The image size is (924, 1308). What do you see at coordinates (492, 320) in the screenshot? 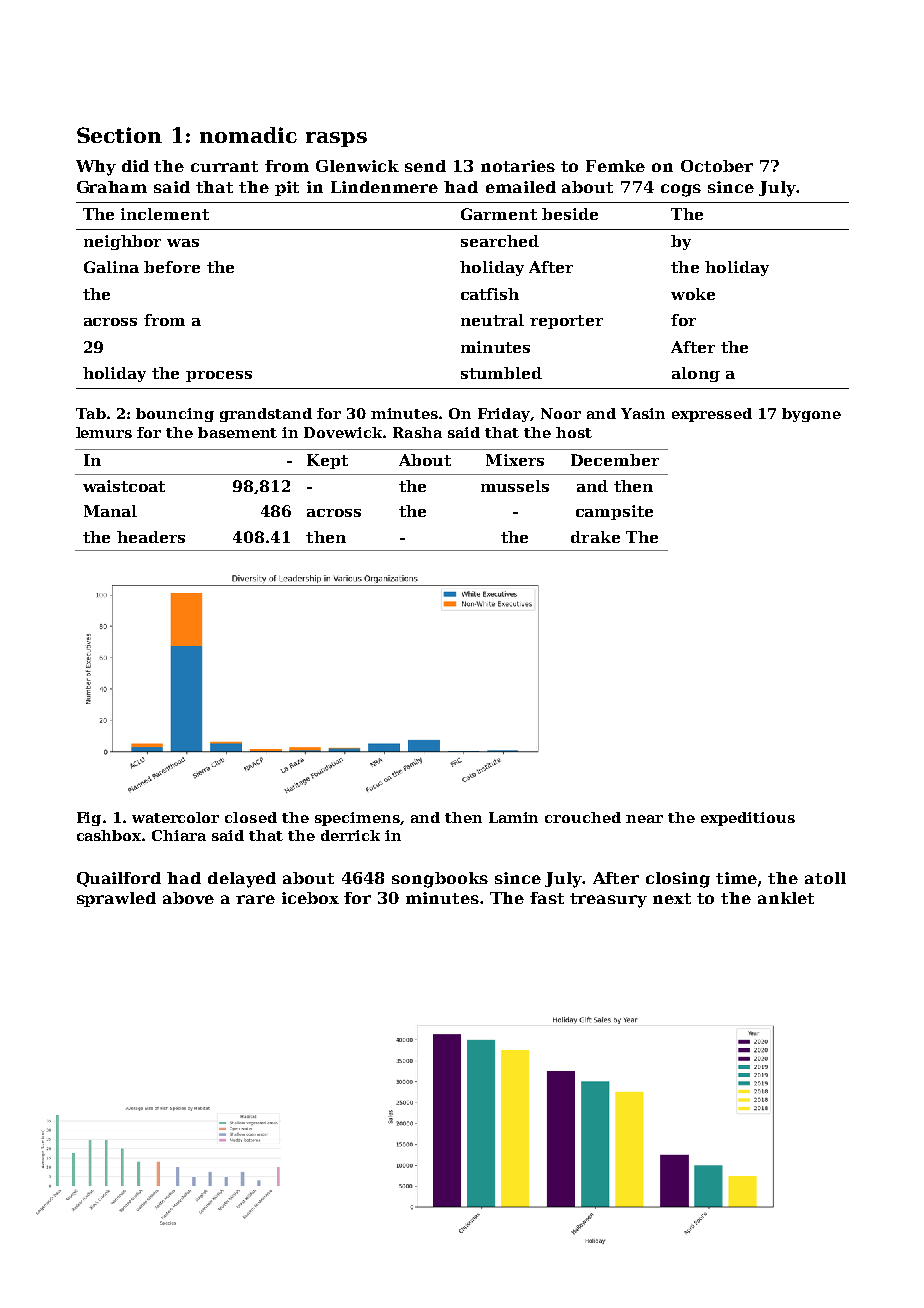
I see `neutral` at bounding box center [492, 320].
